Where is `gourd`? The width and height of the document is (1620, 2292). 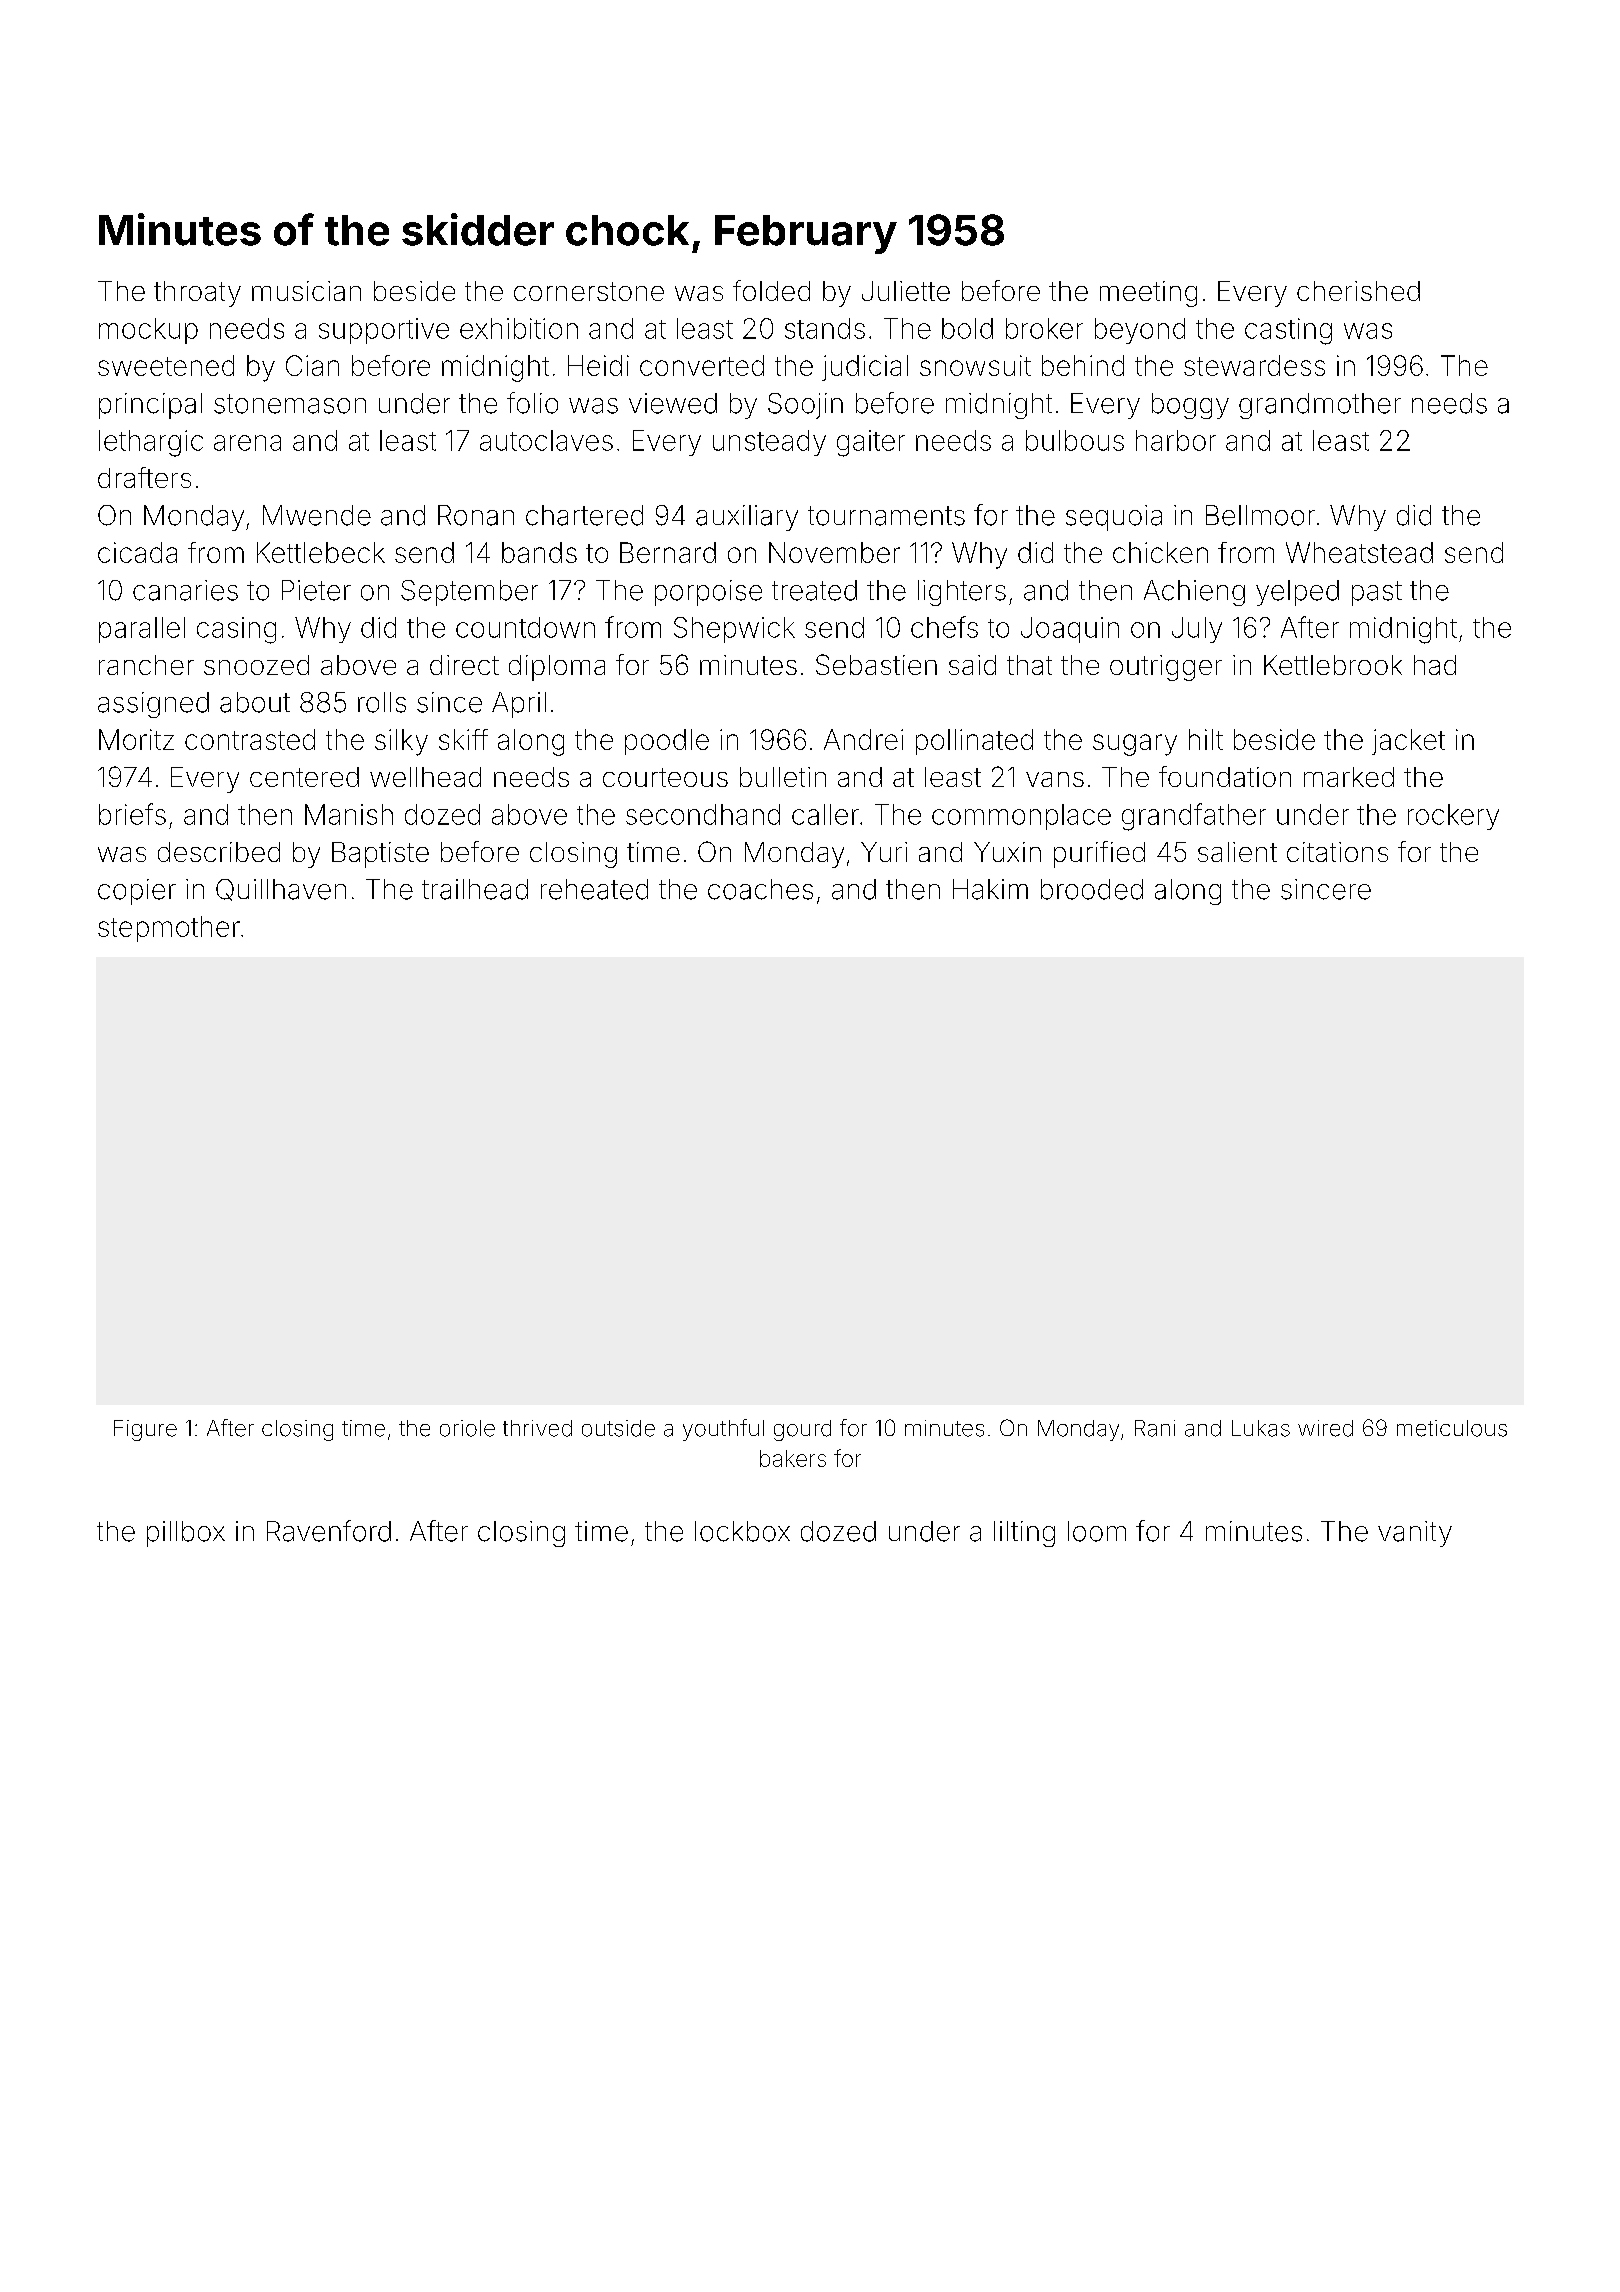
gourd is located at coordinates (802, 1430).
